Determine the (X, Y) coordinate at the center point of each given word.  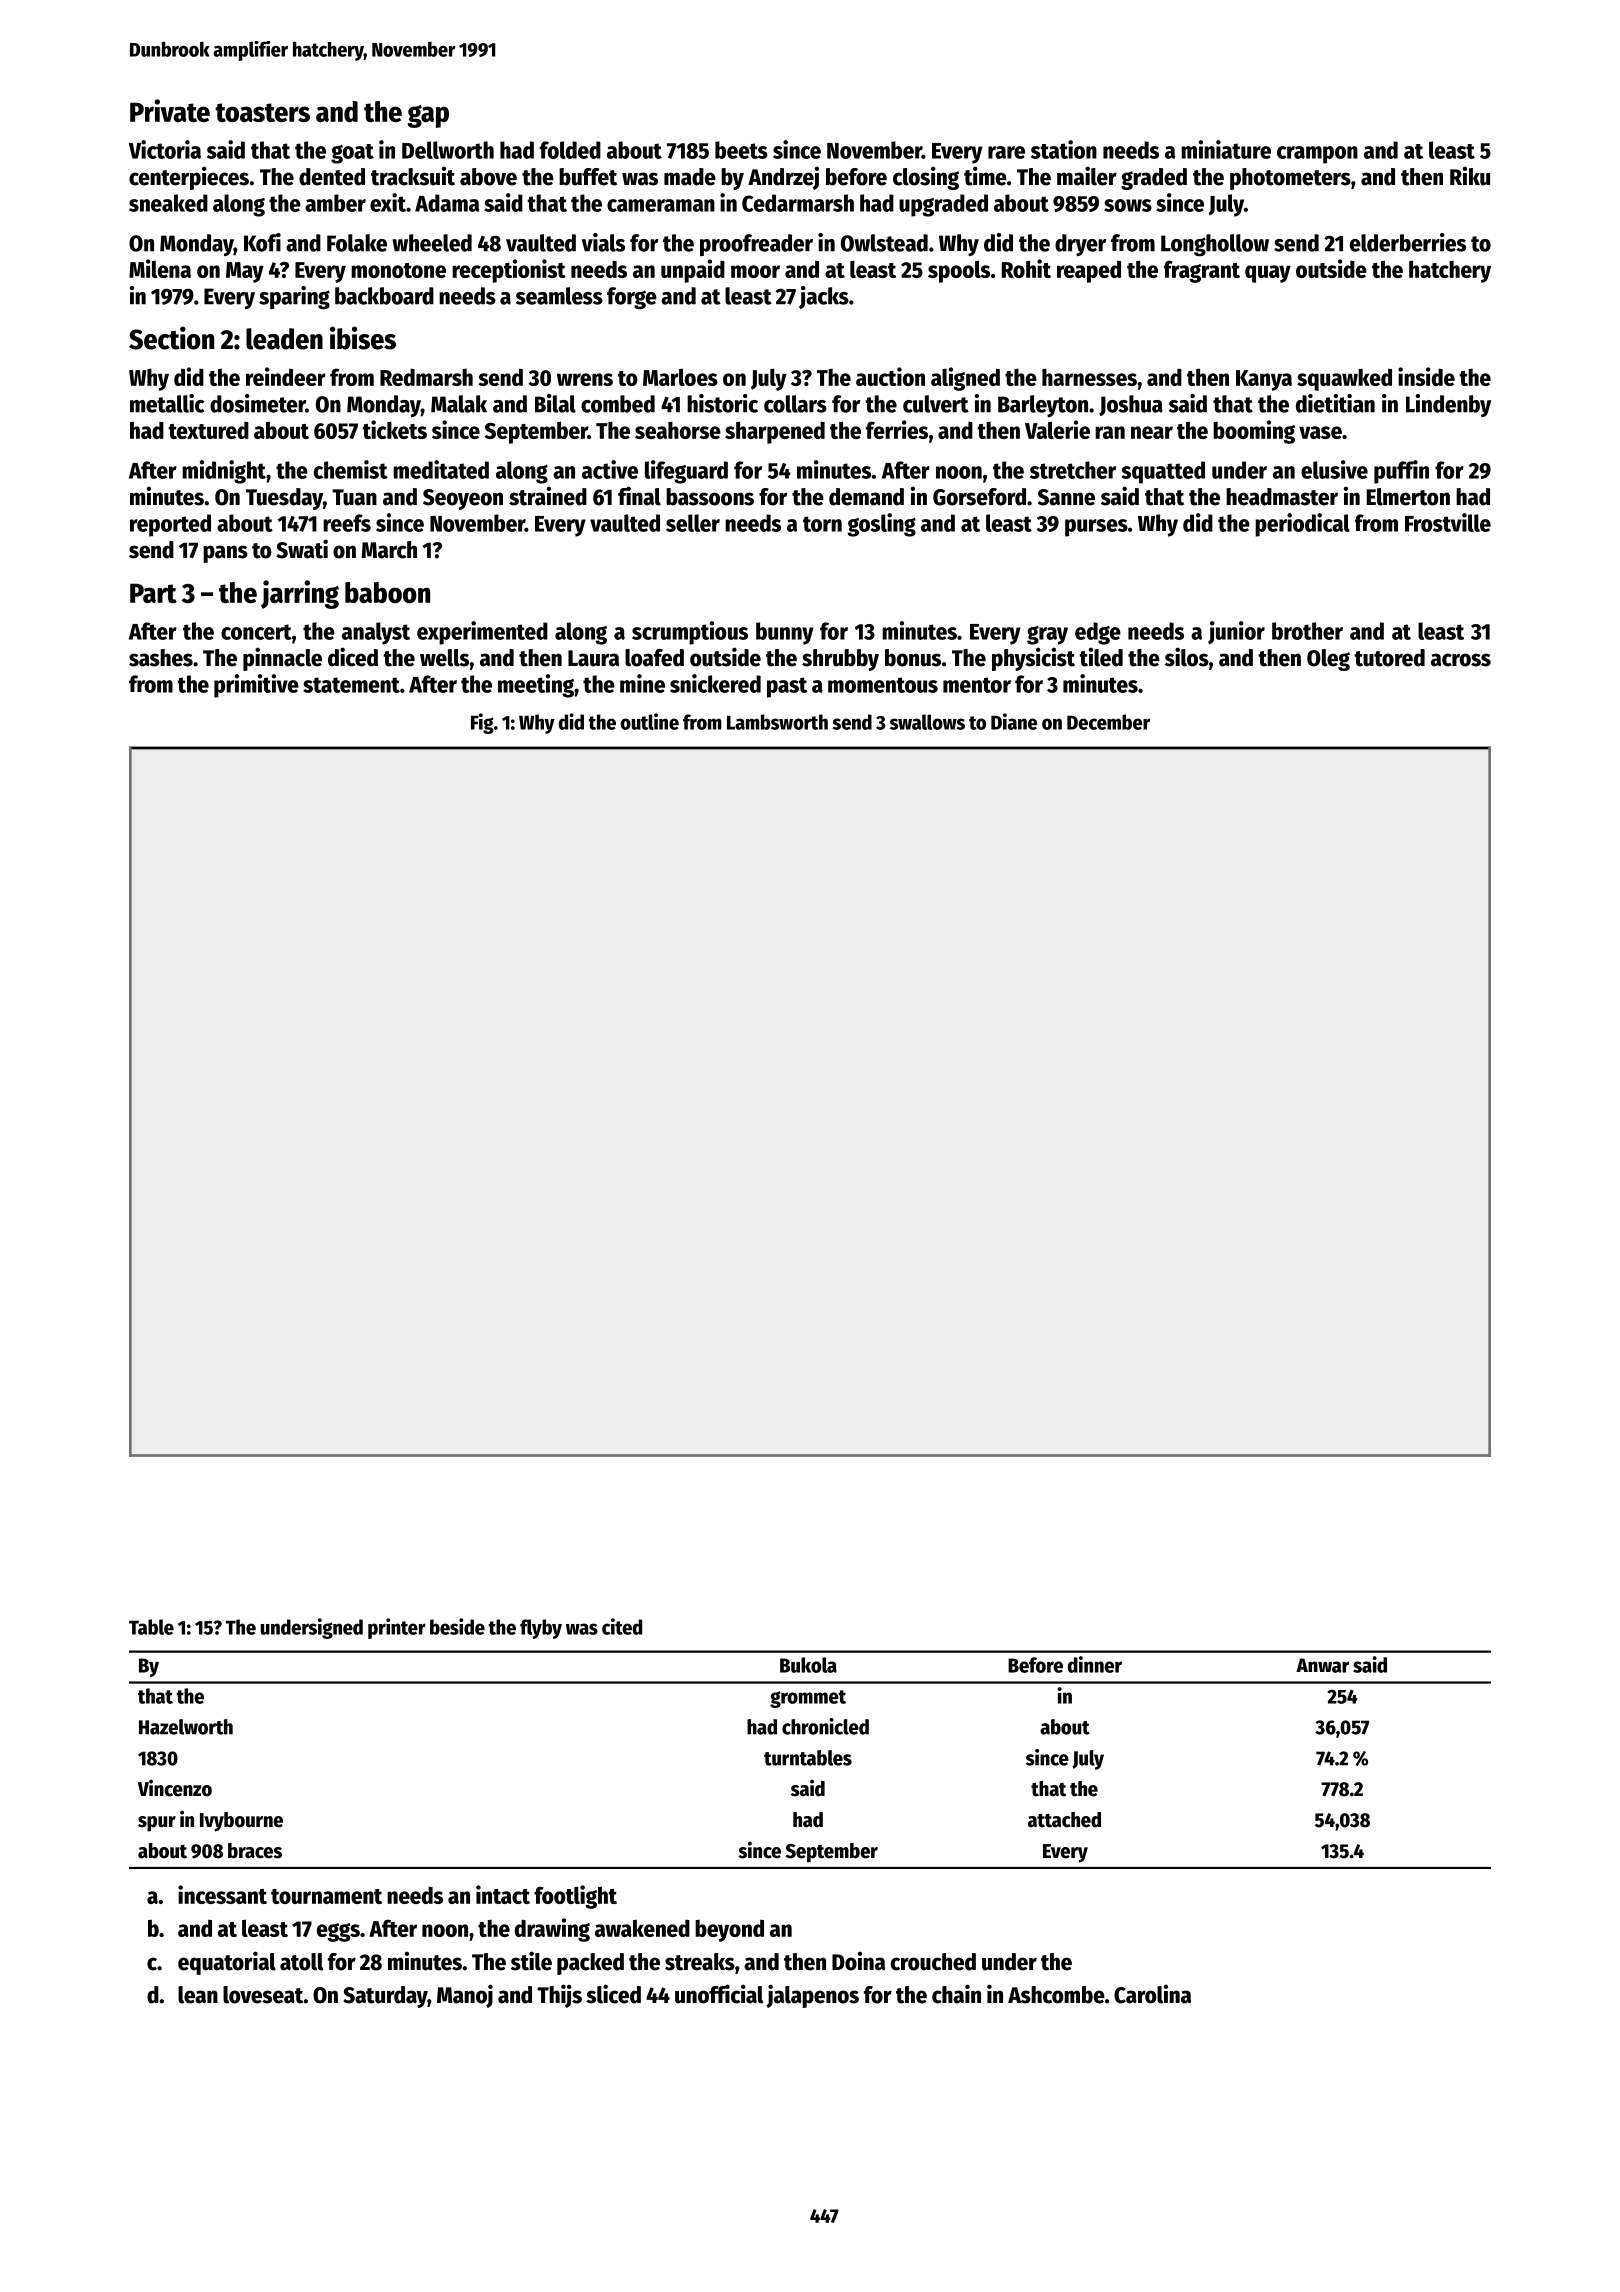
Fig (482, 723)
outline (649, 721)
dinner (1095, 1664)
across (1461, 660)
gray (1047, 635)
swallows (927, 722)
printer (397, 1628)
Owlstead (884, 243)
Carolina (1152, 1994)
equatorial (227, 1963)
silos (1187, 657)
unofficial (719, 1994)
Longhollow (1215, 245)
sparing (294, 298)
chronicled (825, 1726)
